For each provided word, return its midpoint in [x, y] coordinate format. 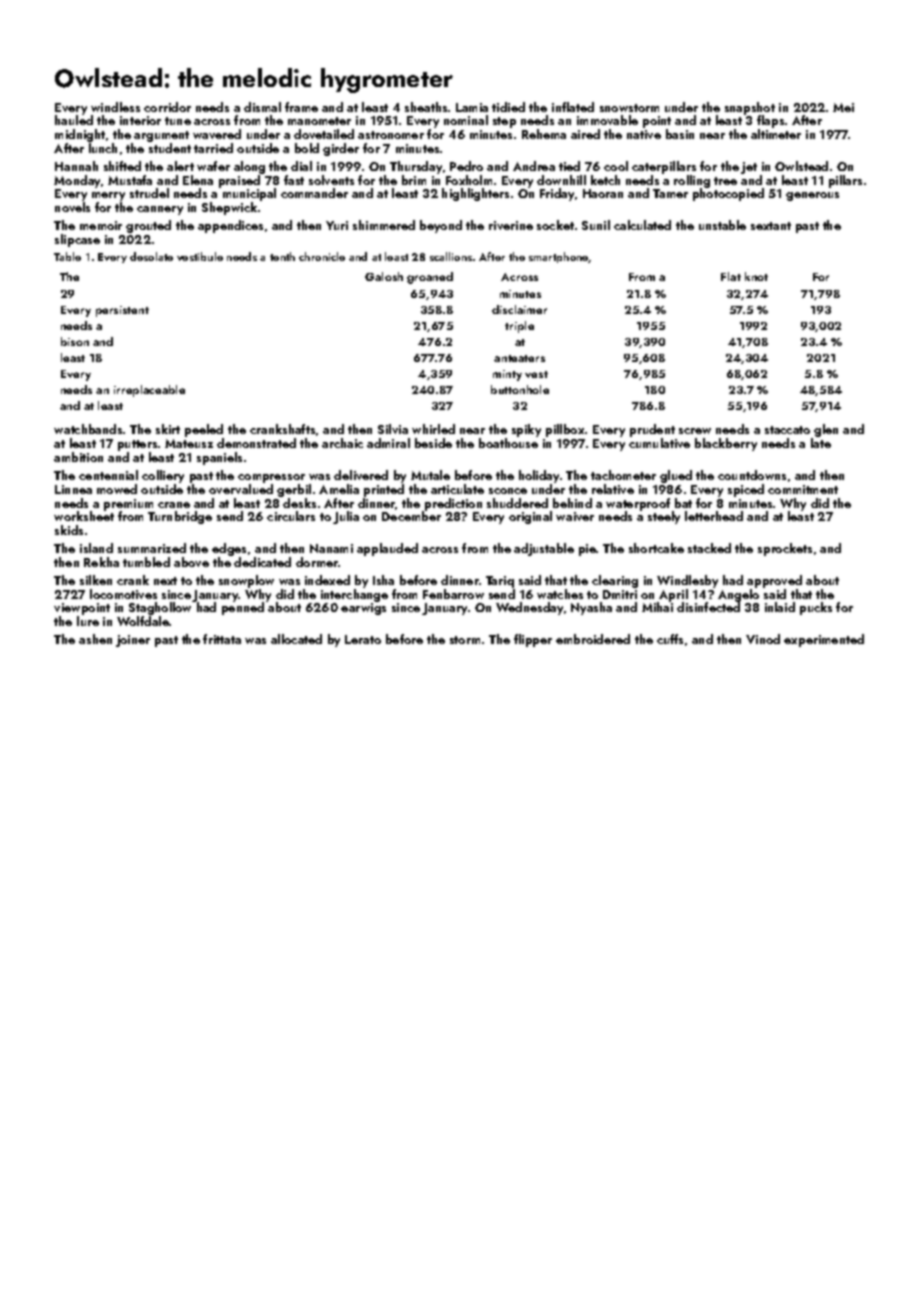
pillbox [565, 430]
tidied [508, 107]
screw [695, 431]
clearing [615, 581]
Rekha [101, 562]
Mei [843, 107]
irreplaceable [149, 391]
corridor [167, 107]
